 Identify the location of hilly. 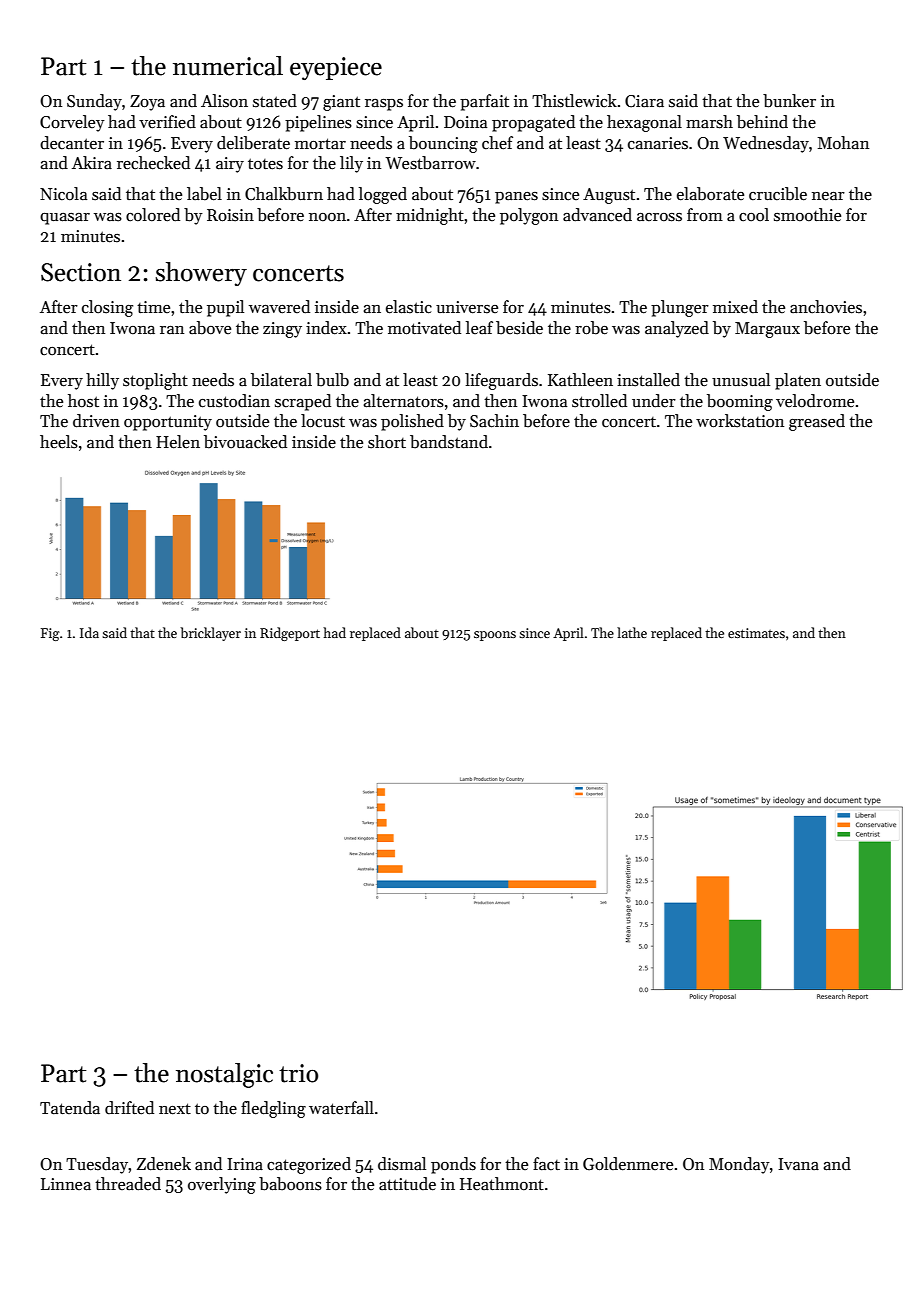
(102, 381).
